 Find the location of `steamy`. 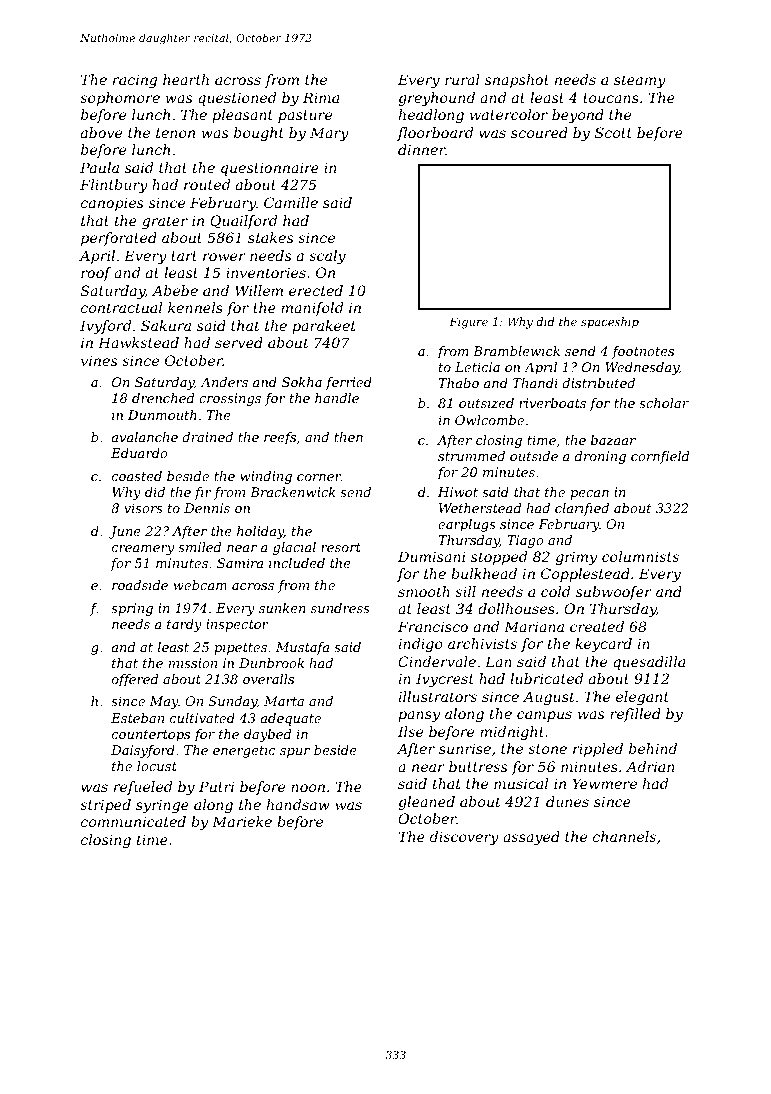

steamy is located at coordinates (640, 81).
